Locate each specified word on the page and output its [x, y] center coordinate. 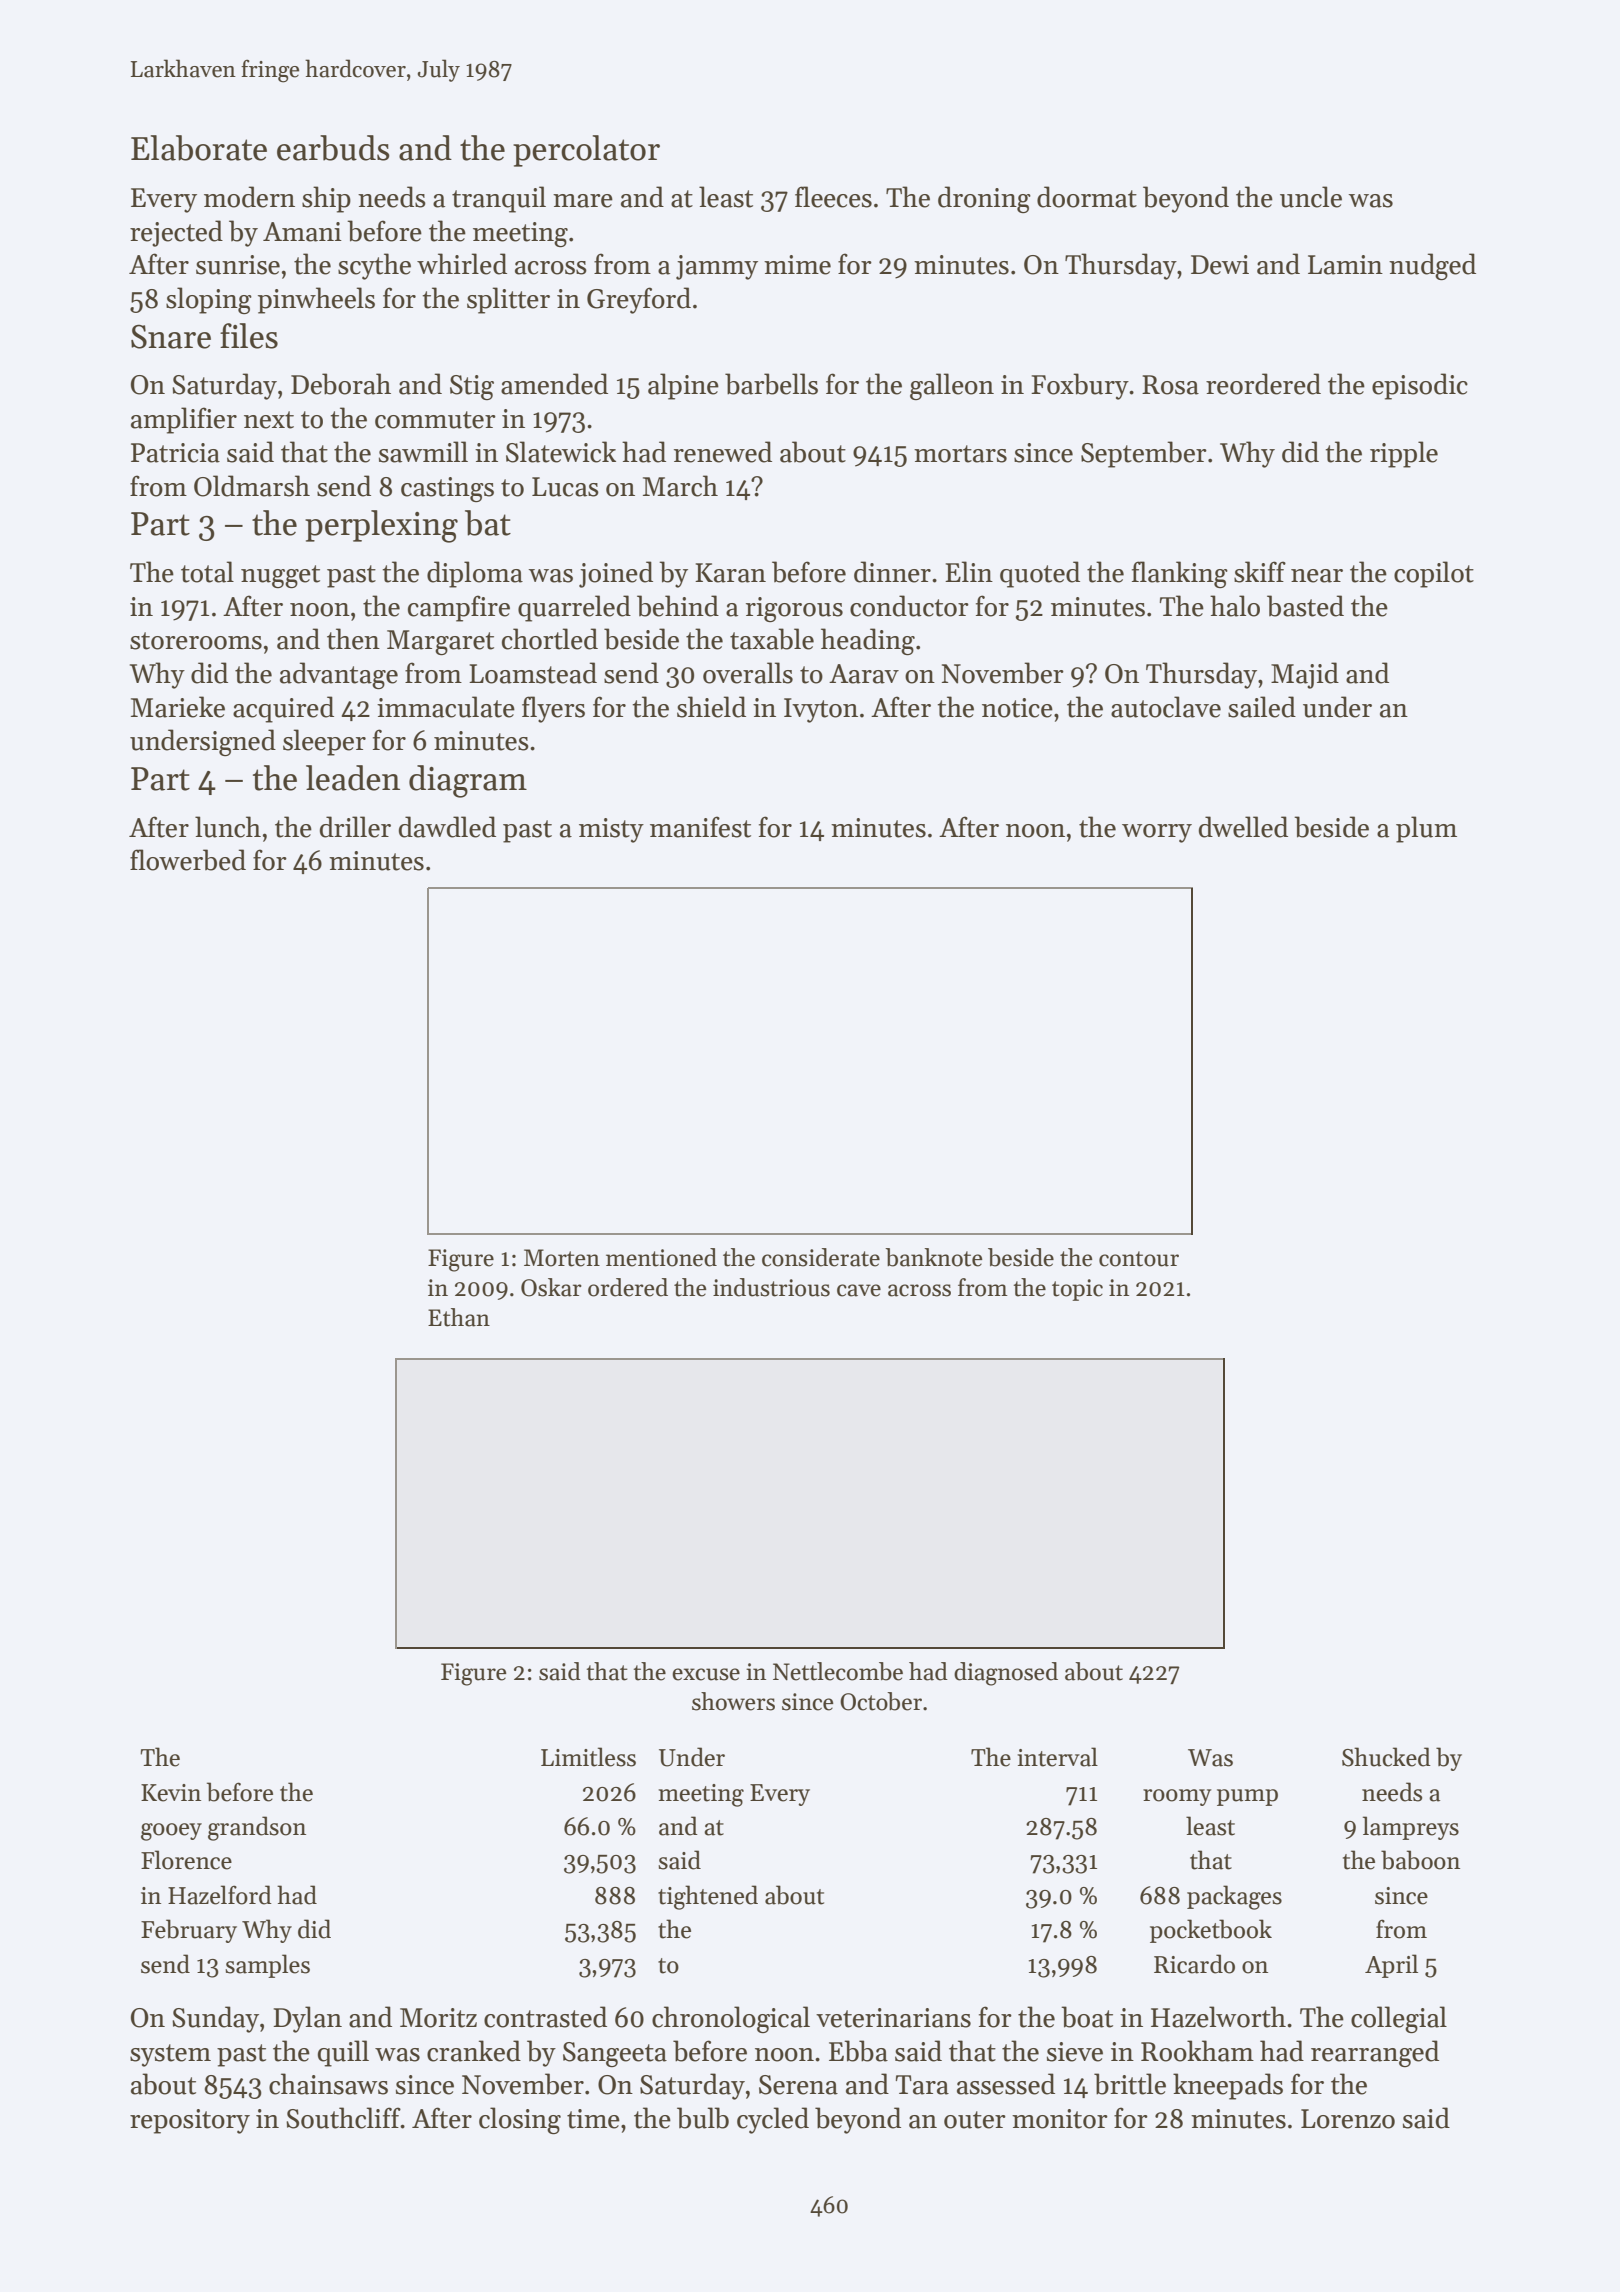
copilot [1434, 574]
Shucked [1386, 1757]
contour [1139, 1259]
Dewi [1220, 265]
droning [984, 199]
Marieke [178, 707]
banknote [934, 1257]
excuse [706, 1674]
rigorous [794, 609]
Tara [922, 2085]
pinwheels [316, 300]
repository [190, 2121]
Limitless [588, 1757]
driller [355, 827]
